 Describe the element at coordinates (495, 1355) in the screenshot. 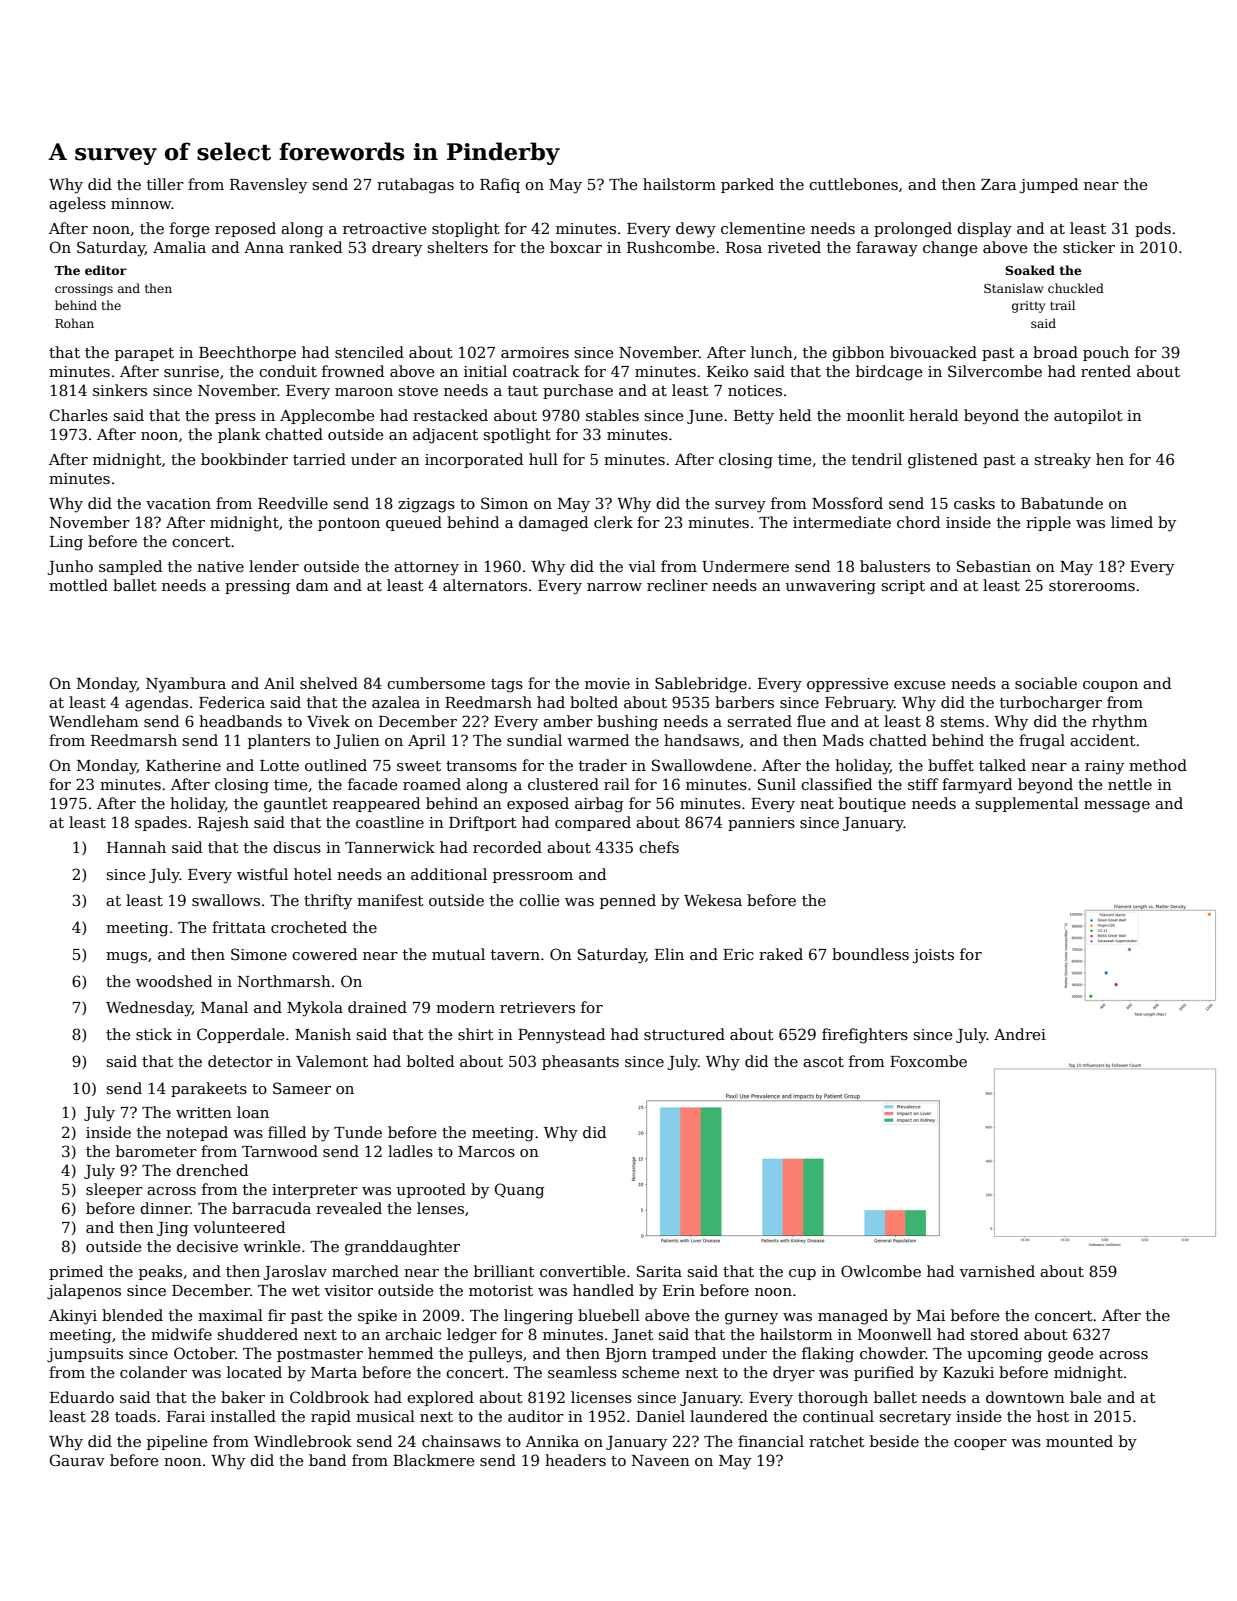

I see `pulleys` at that location.
